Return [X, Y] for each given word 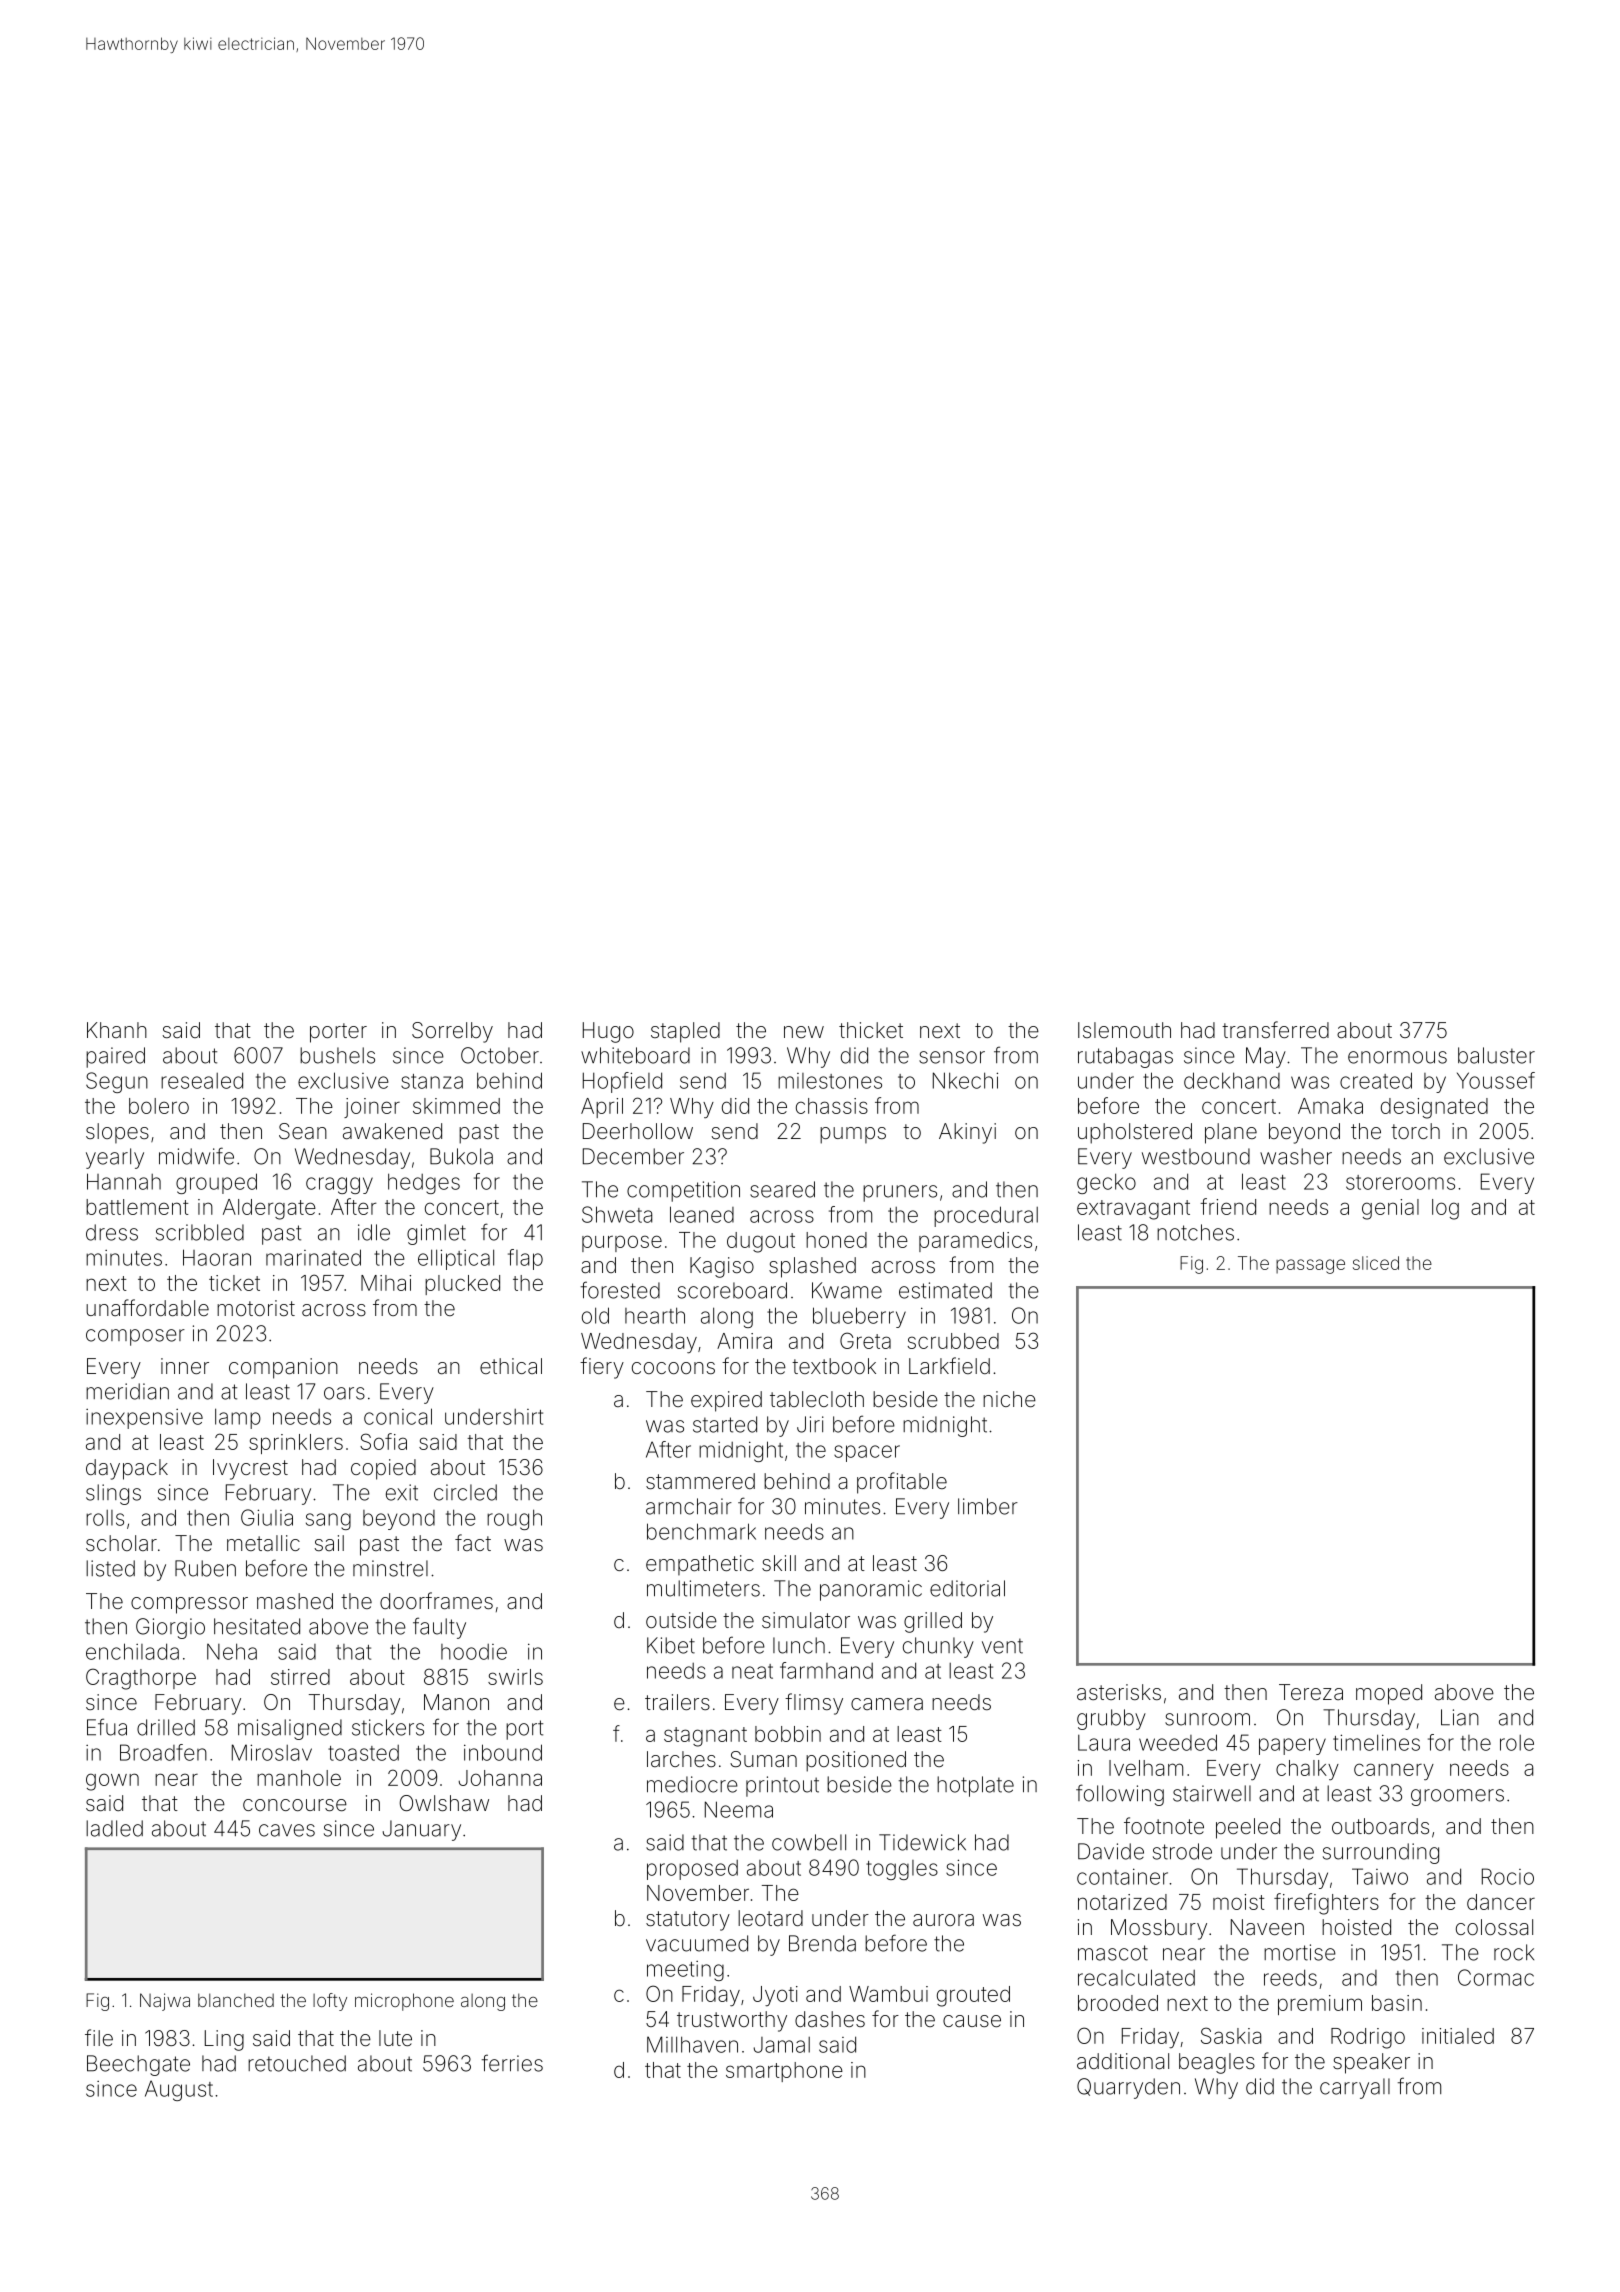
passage [1310, 1266]
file [99, 2037]
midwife [196, 1156]
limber [988, 1506]
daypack [127, 1469]
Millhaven [692, 2044]
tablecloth [817, 1399]
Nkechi [965, 1080]
